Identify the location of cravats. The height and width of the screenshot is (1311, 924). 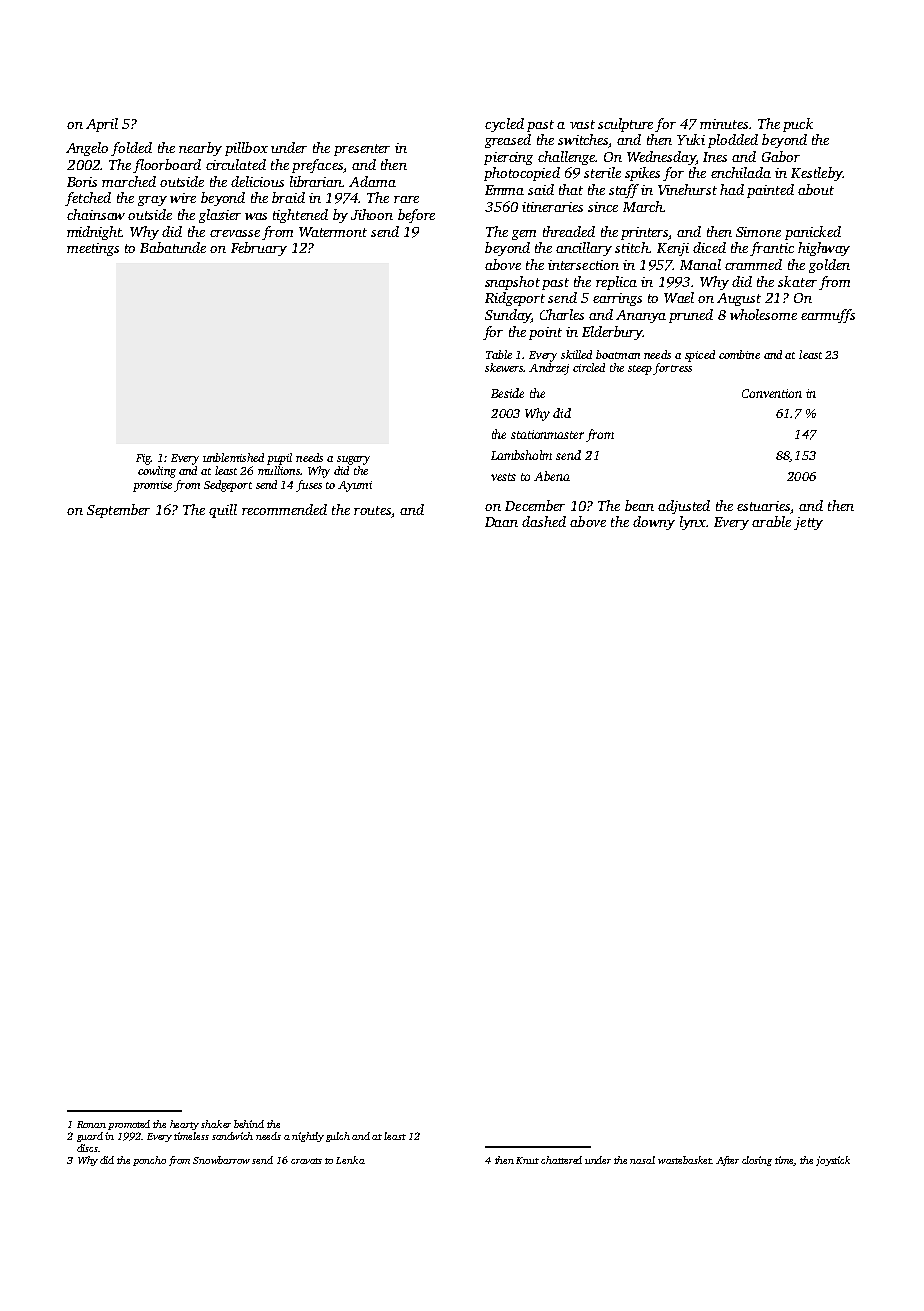
(306, 1161).
